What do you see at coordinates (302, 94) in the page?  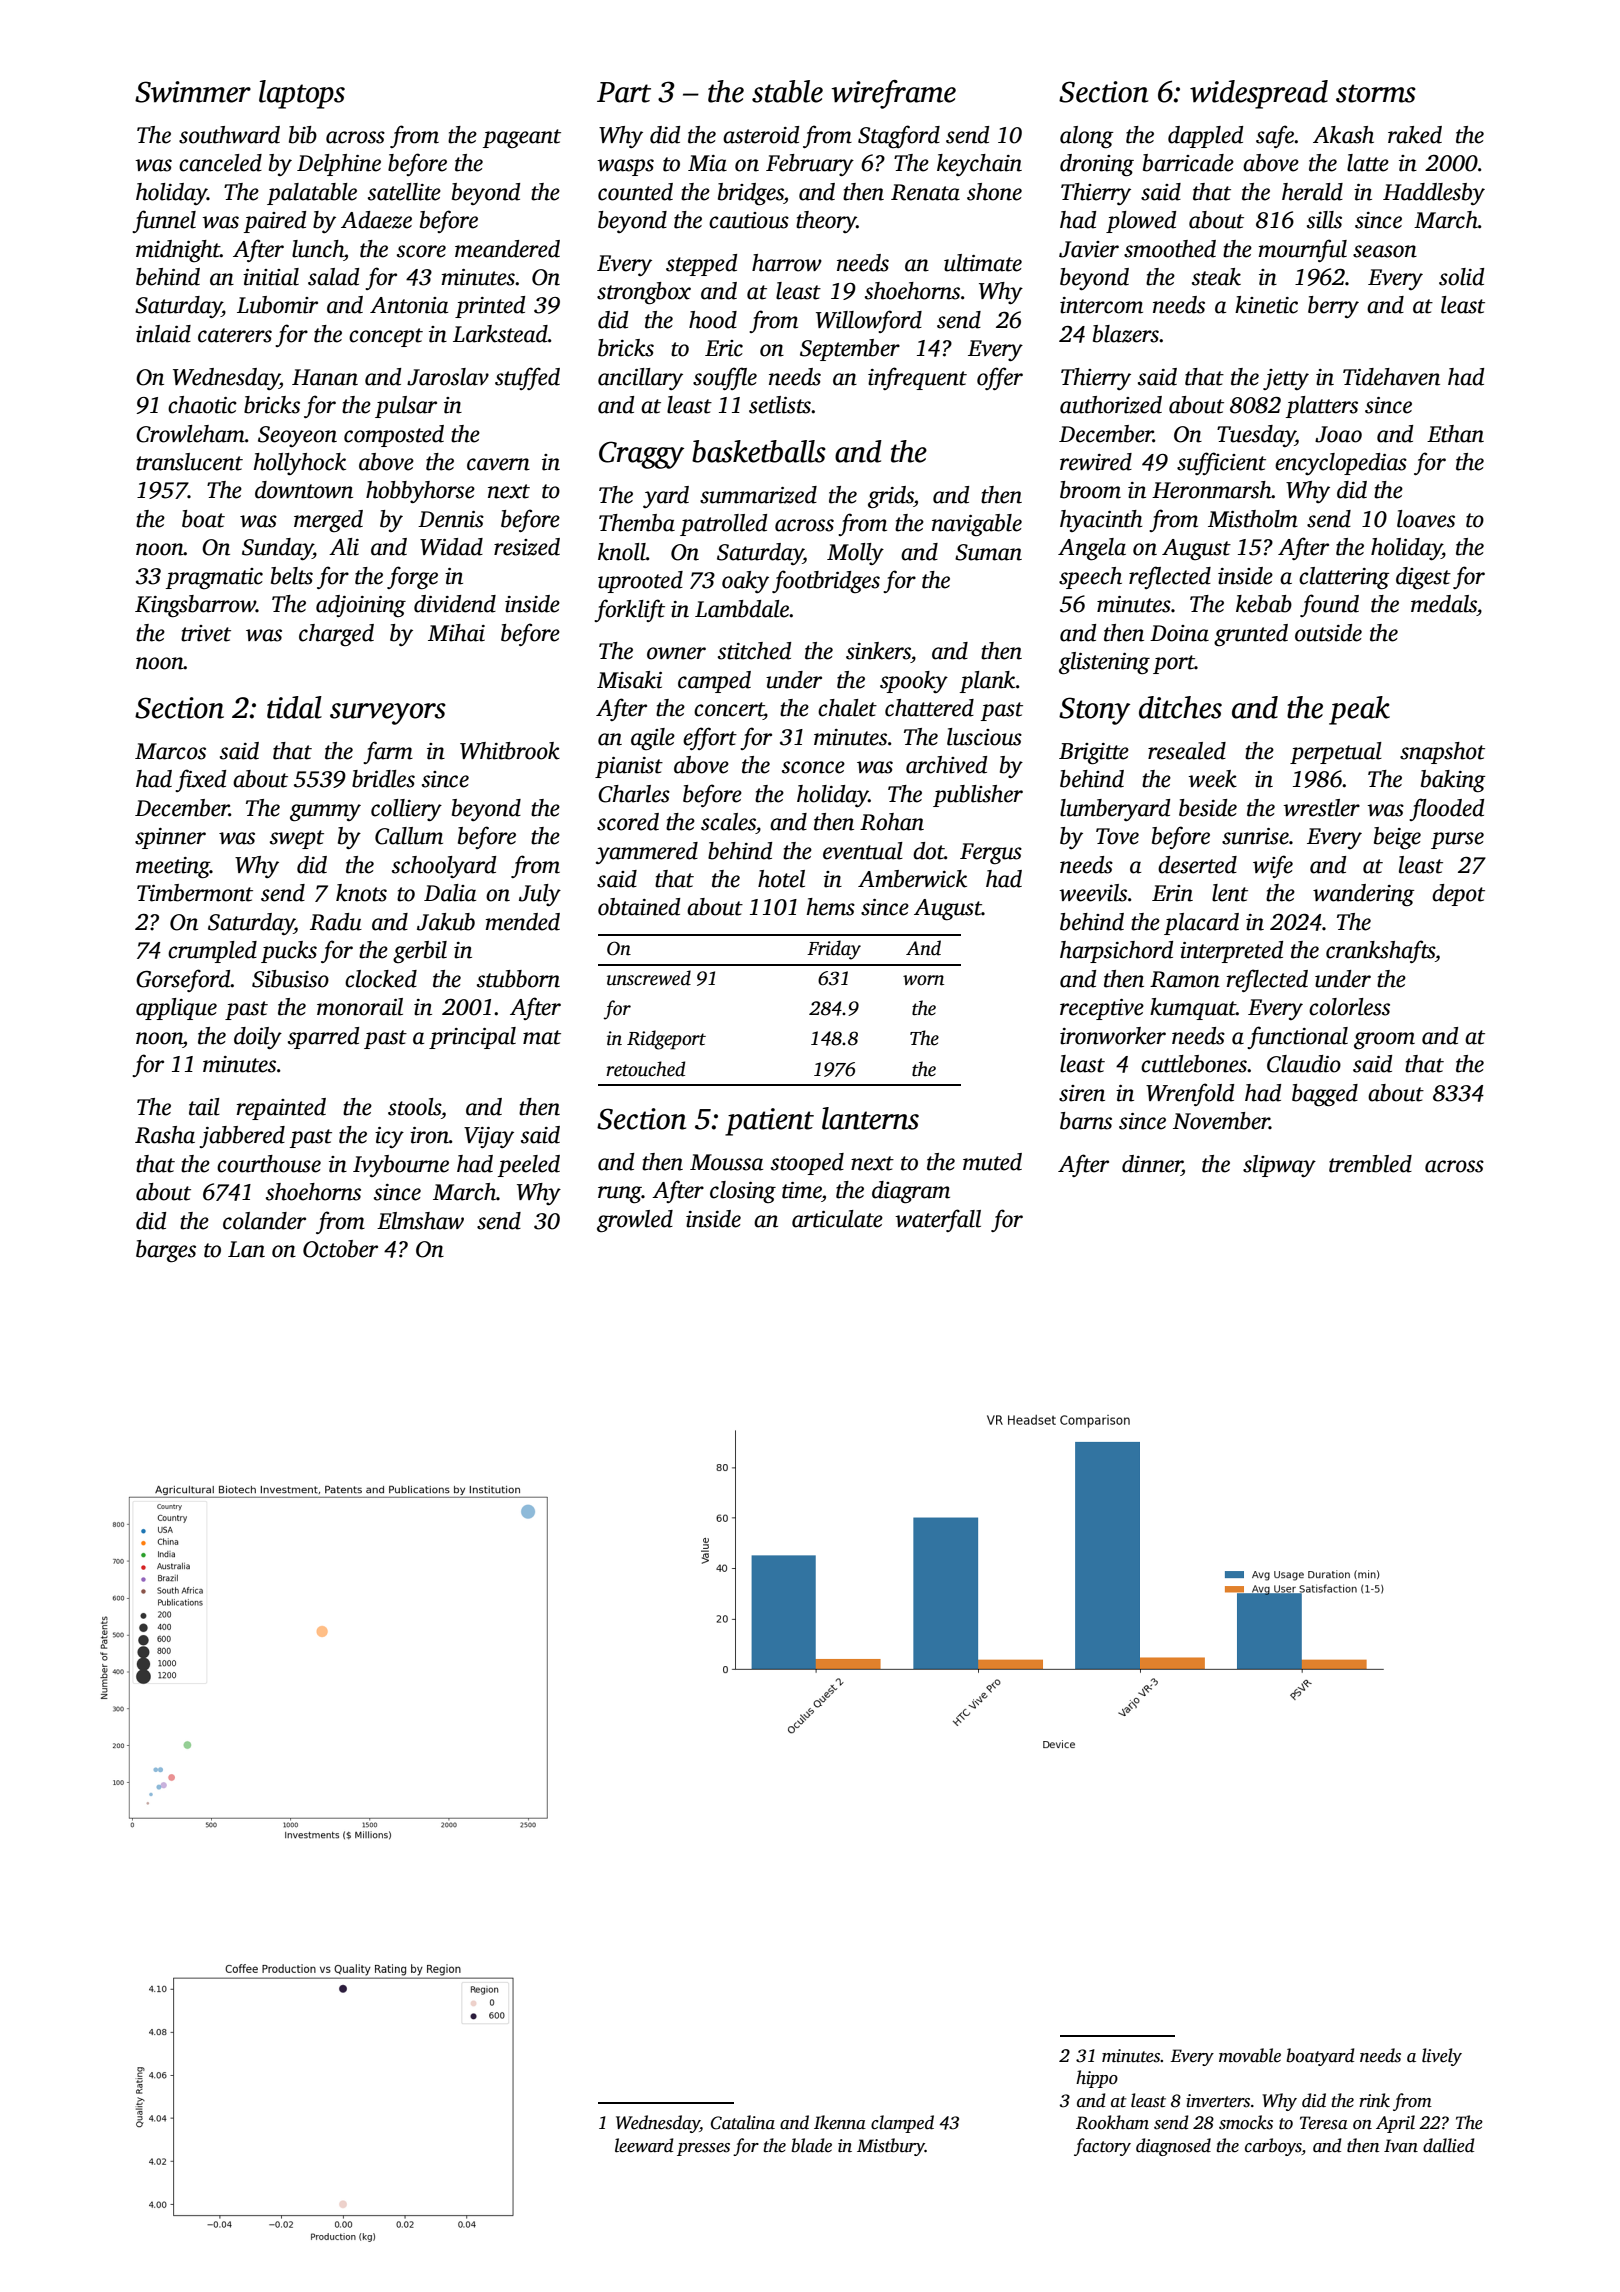 I see `laptops` at bounding box center [302, 94].
